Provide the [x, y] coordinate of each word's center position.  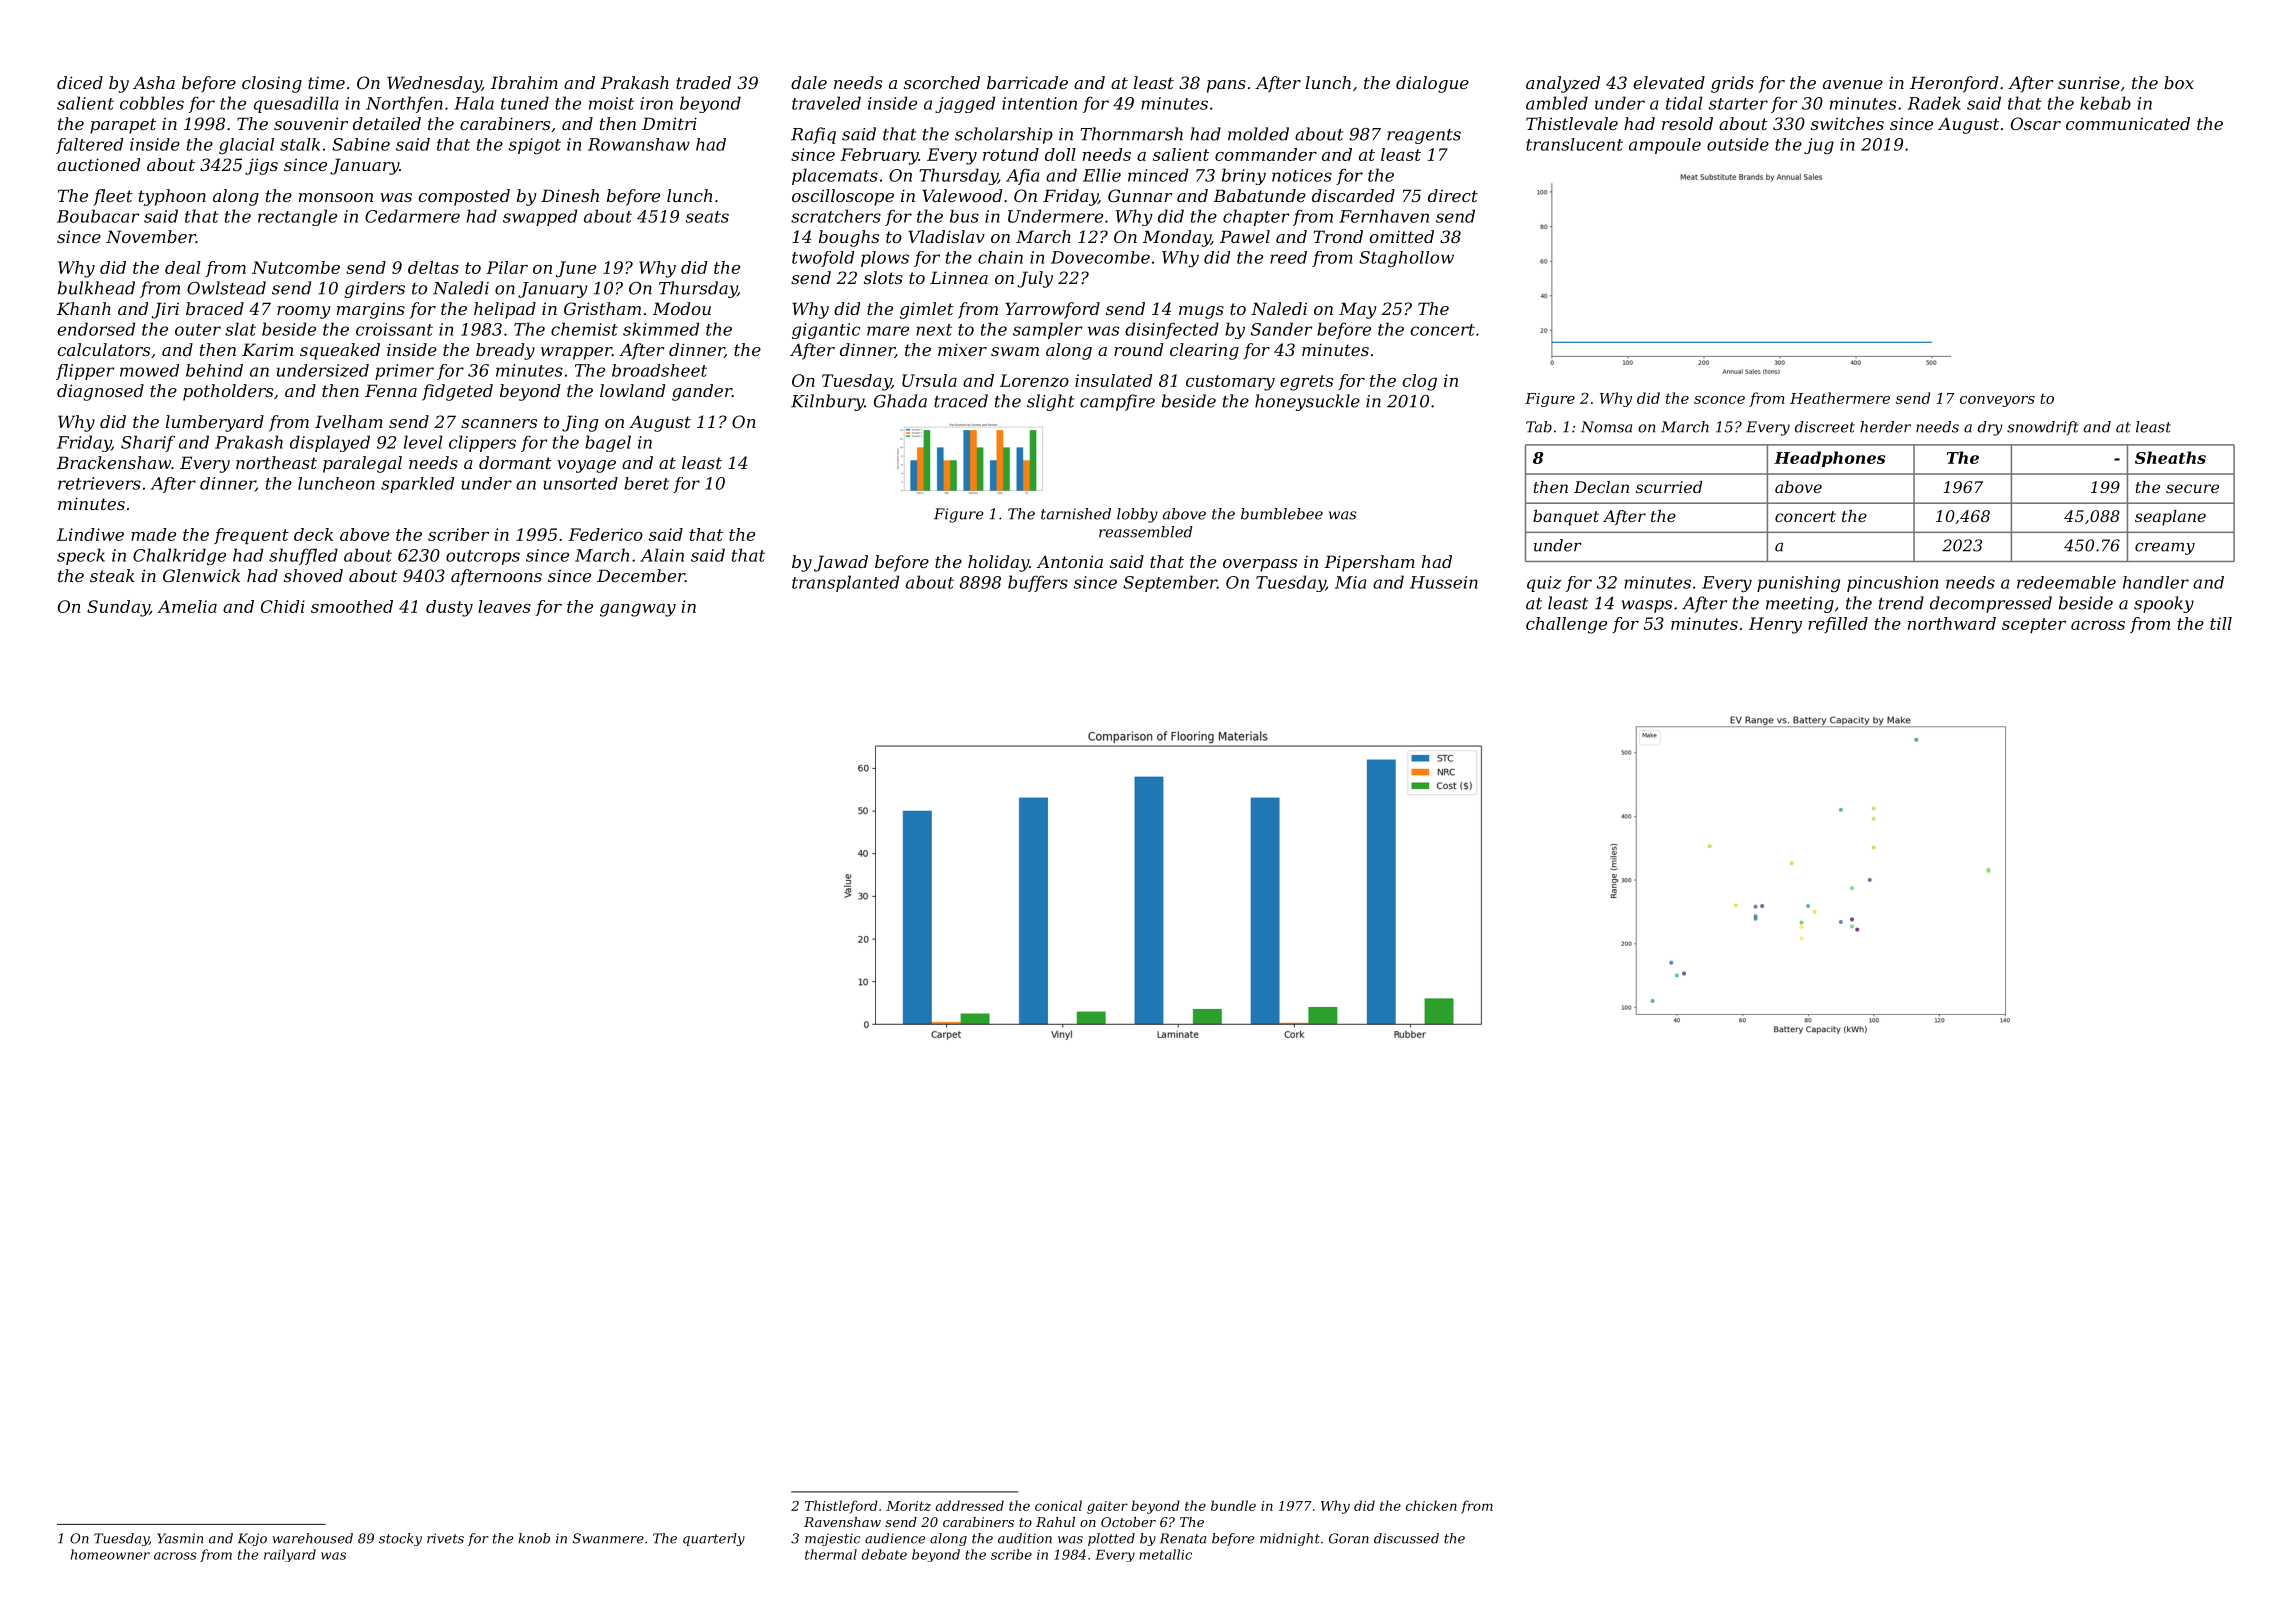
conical [1058, 1505]
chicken [1431, 1505]
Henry [1775, 625]
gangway [638, 610]
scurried [1669, 487]
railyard [290, 1555]
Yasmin [180, 1538]
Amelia [187, 606]
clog [1419, 382]
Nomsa [1606, 427]
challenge [1566, 625]
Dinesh [570, 195]
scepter [2034, 625]
